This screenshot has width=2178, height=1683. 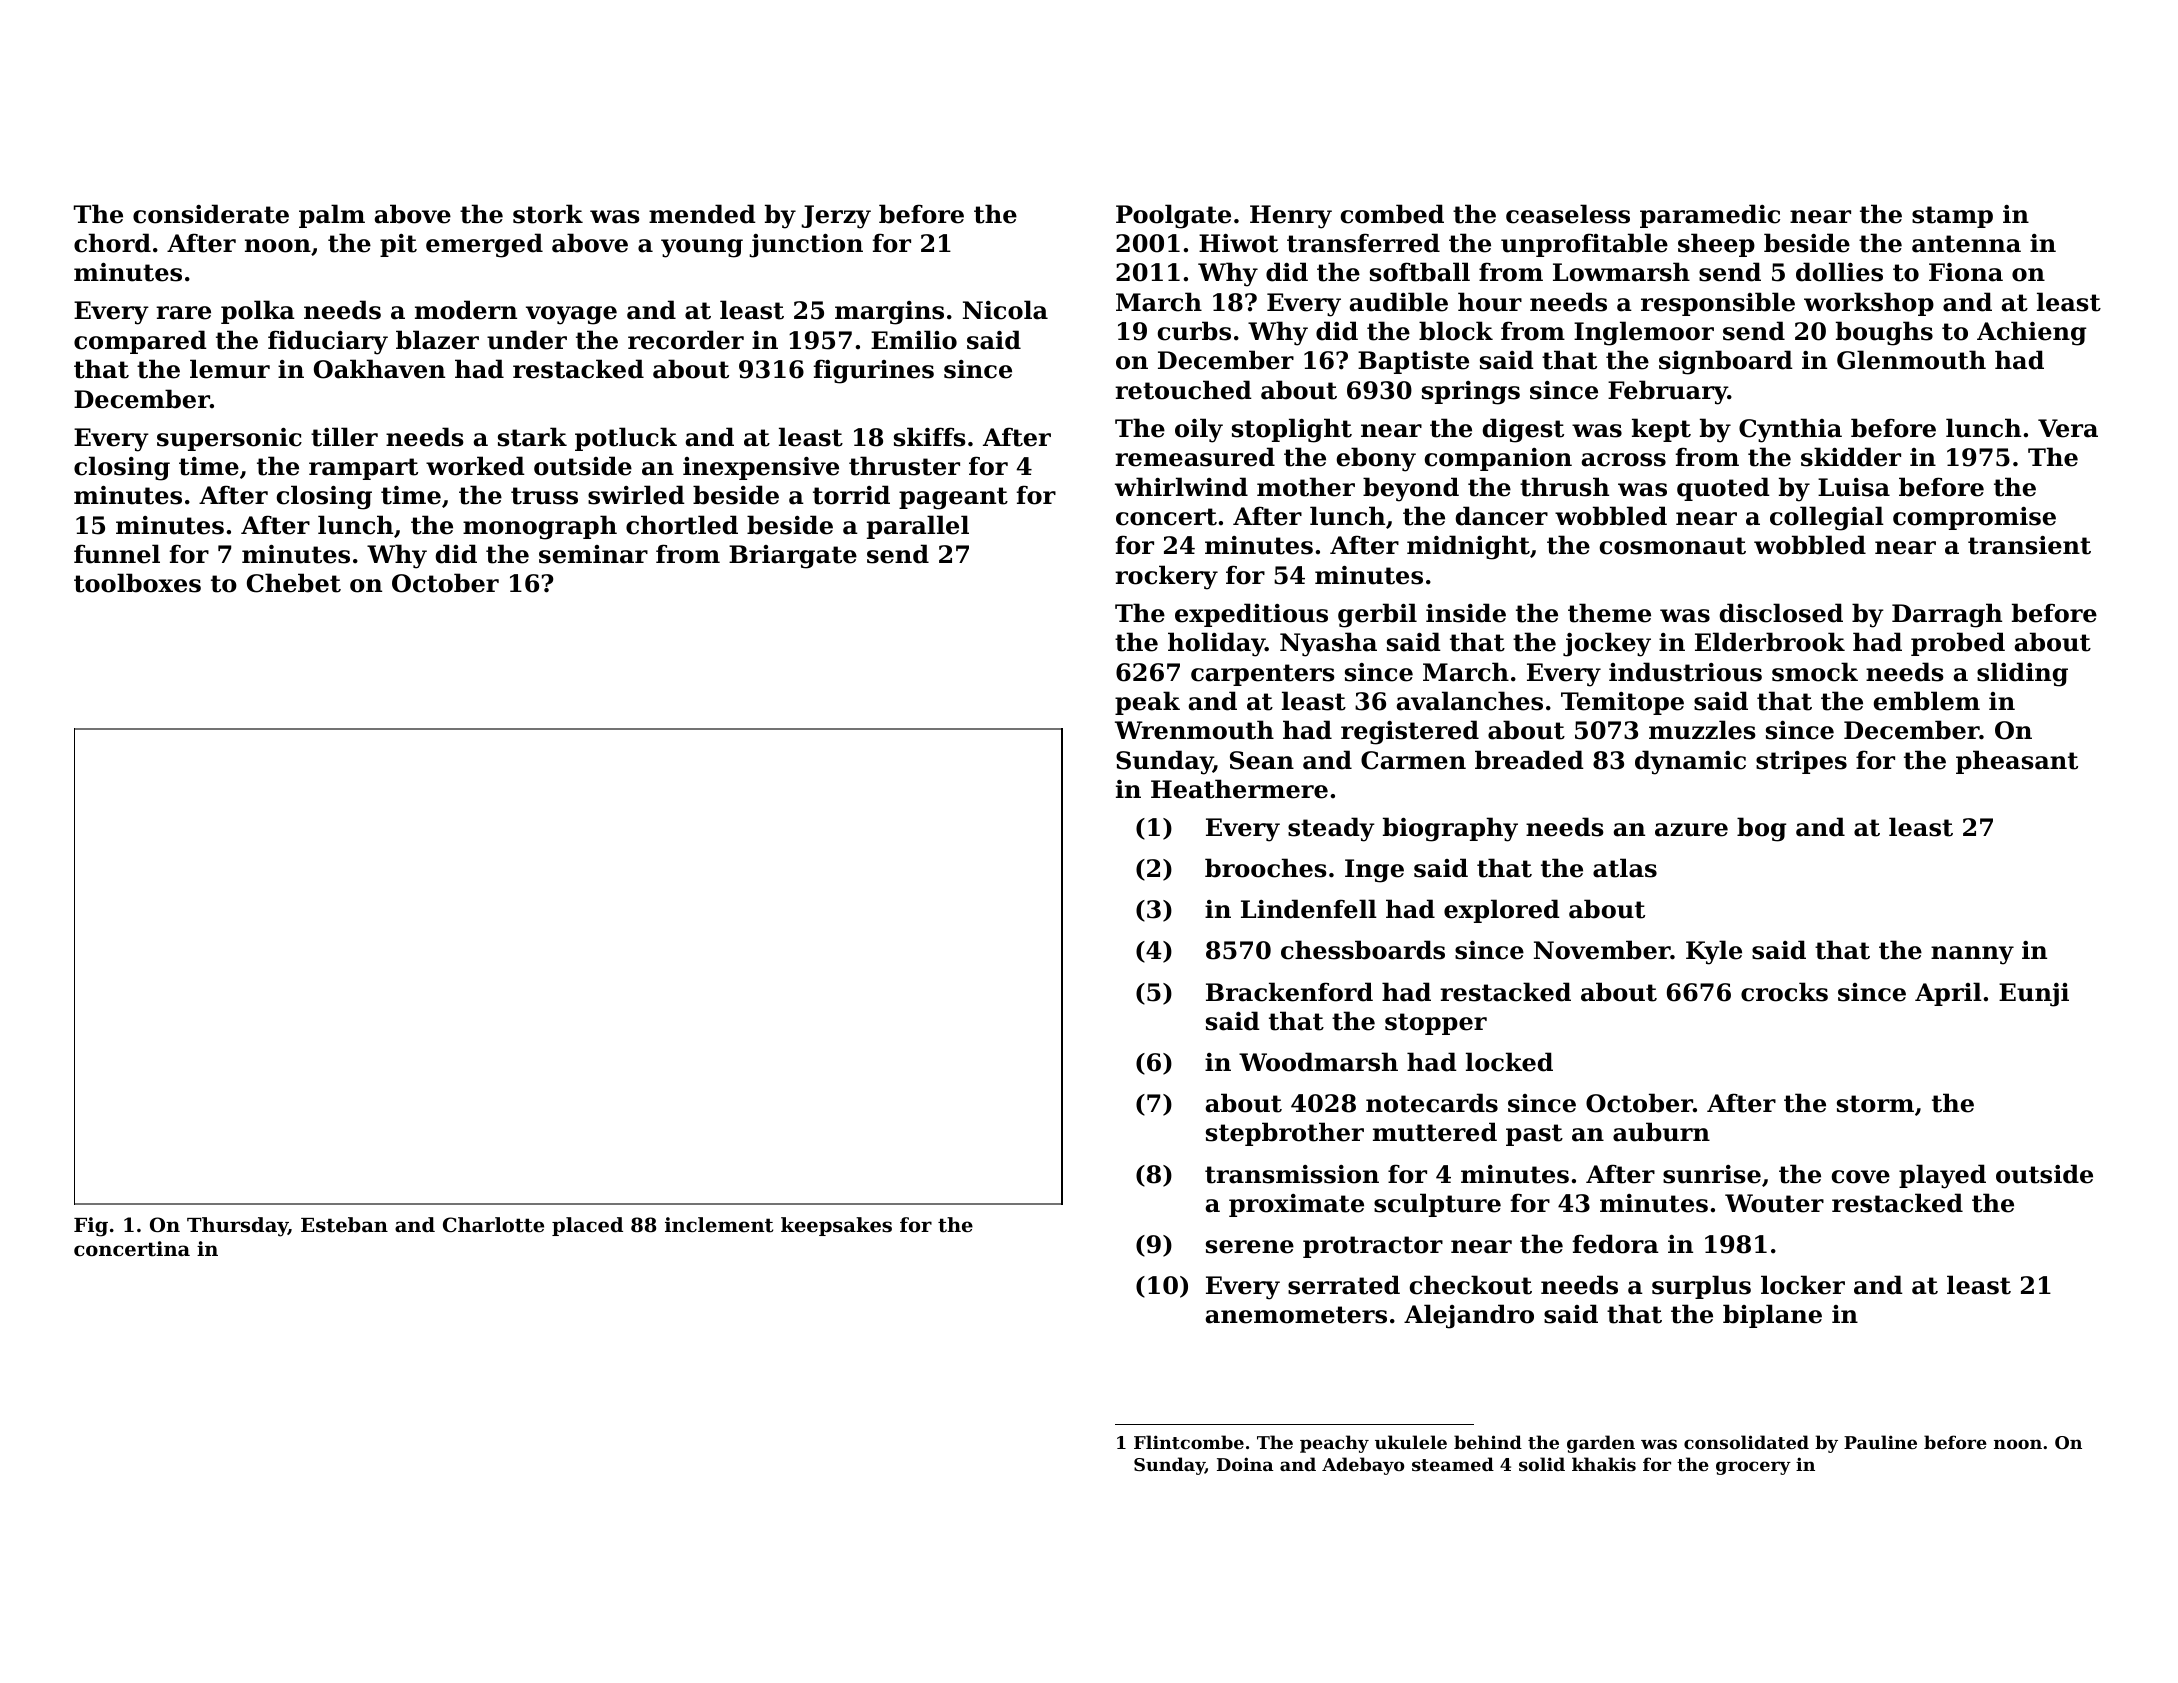 I want to click on junction, so click(x=806, y=246).
